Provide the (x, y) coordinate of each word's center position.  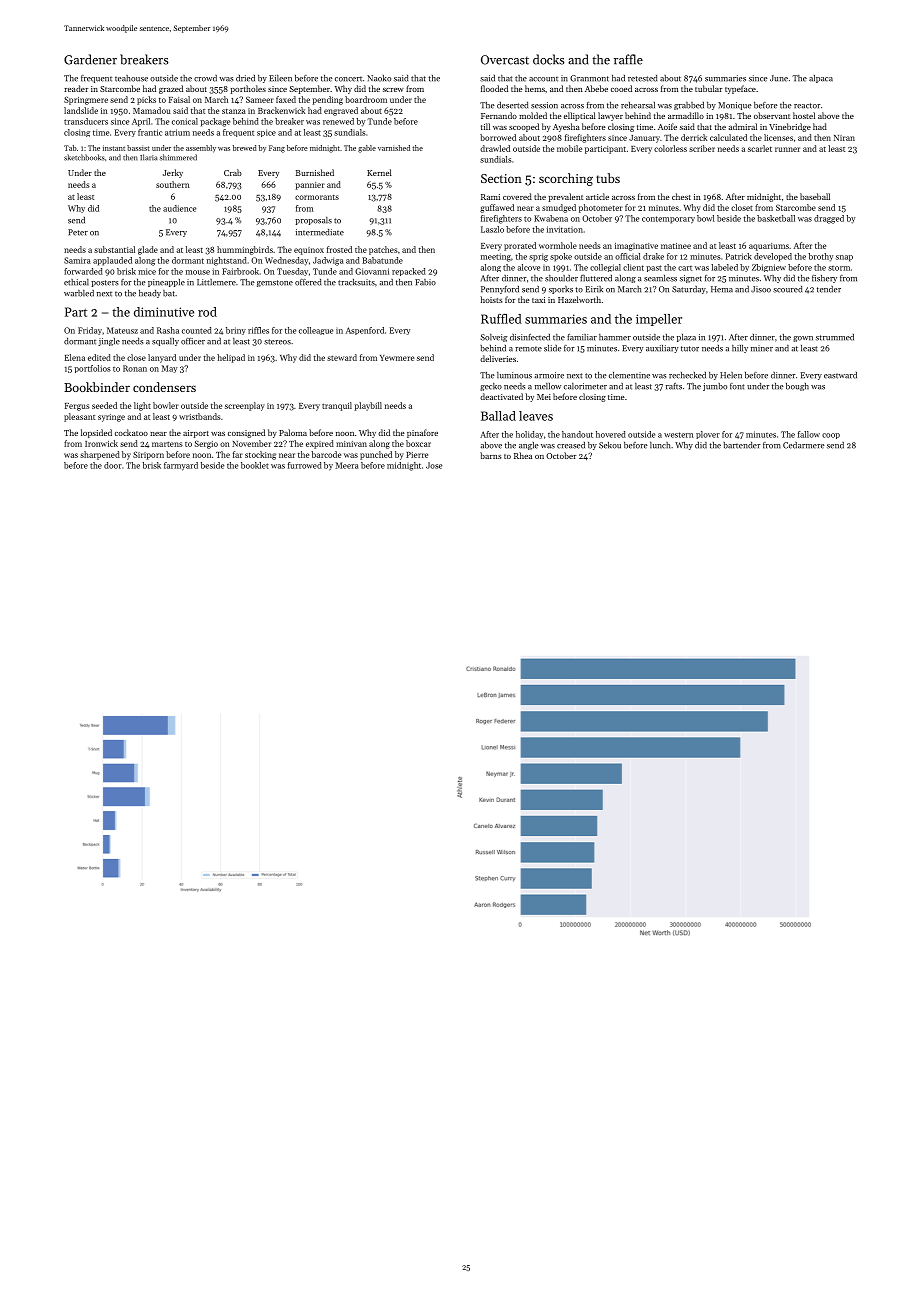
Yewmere (397, 358)
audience (179, 208)
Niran (844, 138)
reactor (807, 106)
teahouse (131, 78)
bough (797, 387)
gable (367, 149)
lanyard (162, 358)
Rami (490, 197)
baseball (815, 196)
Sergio (206, 445)
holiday (529, 435)
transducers (86, 121)
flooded (494, 88)
